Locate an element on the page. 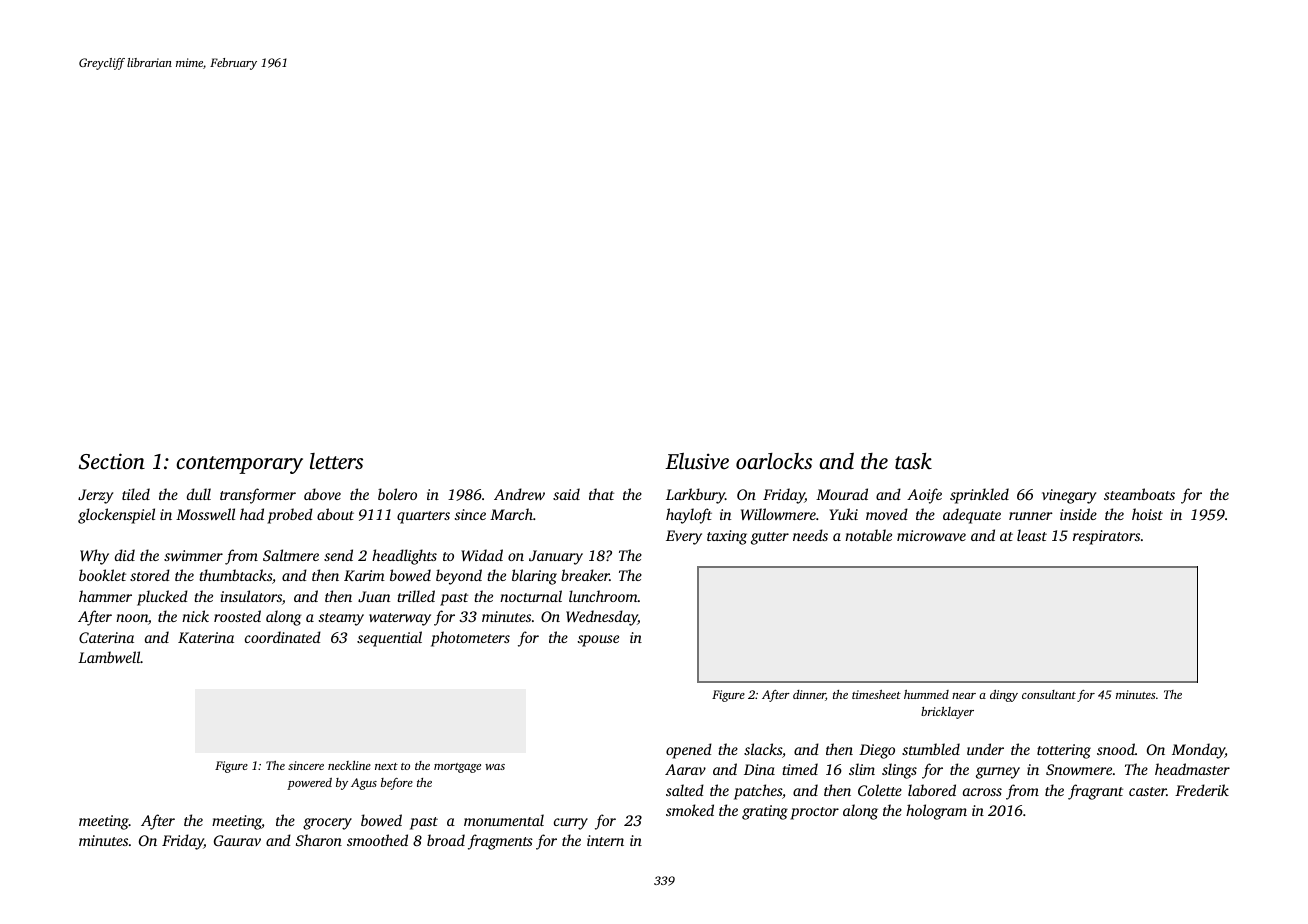 The height and width of the image is (924, 1308). task is located at coordinates (913, 461).
